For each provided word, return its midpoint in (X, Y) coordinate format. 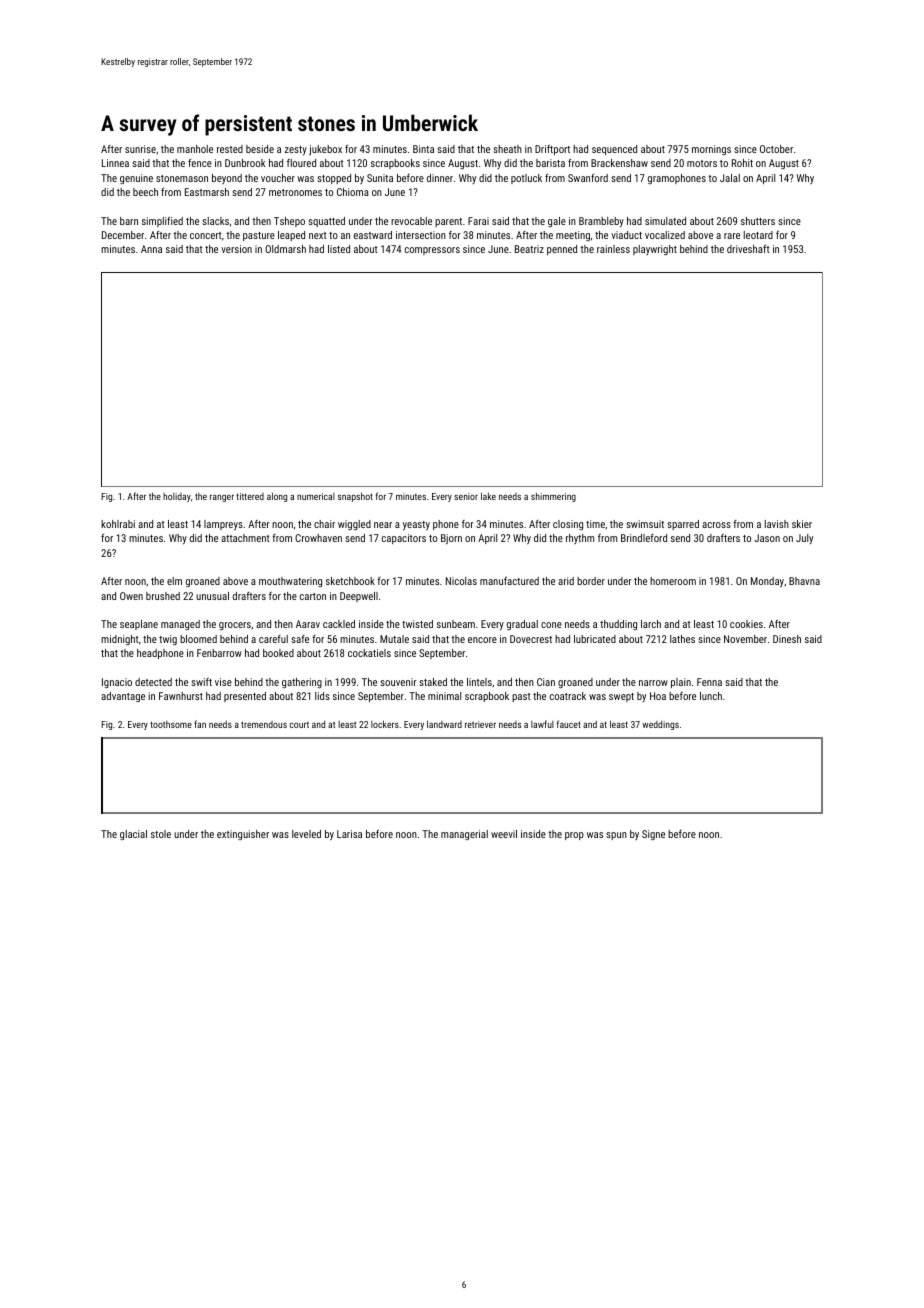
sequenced (614, 150)
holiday (177, 497)
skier (802, 524)
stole (161, 834)
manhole (195, 149)
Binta (423, 149)
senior (466, 496)
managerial (464, 835)
